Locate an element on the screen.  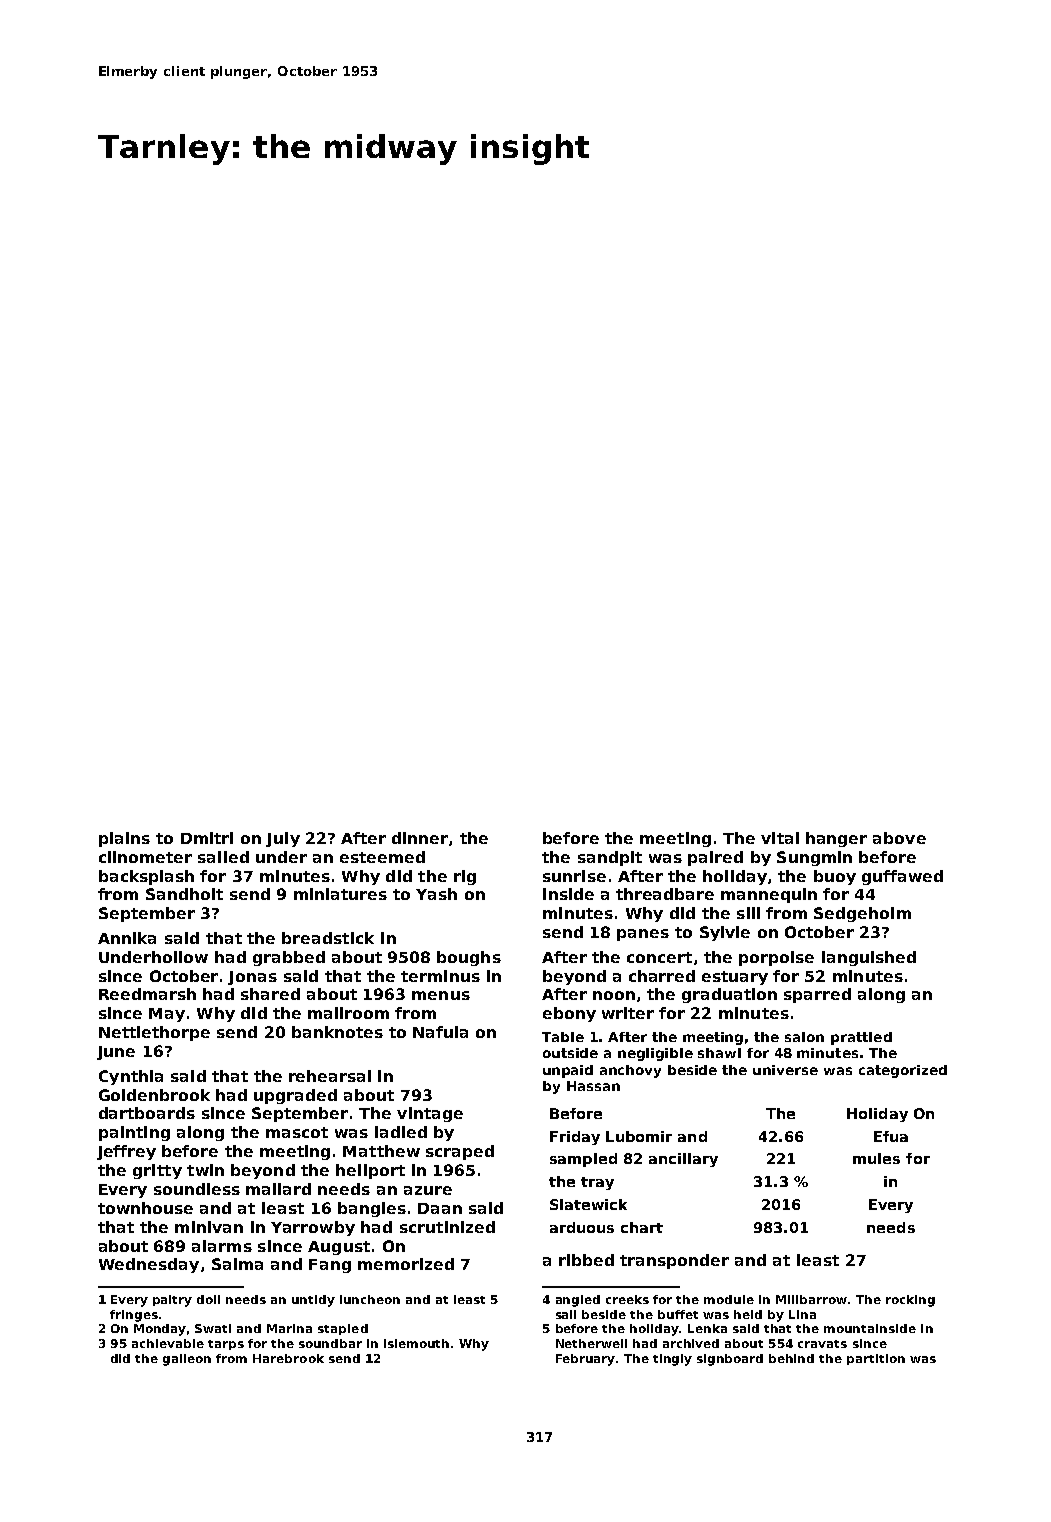
Yash is located at coordinates (436, 894).
